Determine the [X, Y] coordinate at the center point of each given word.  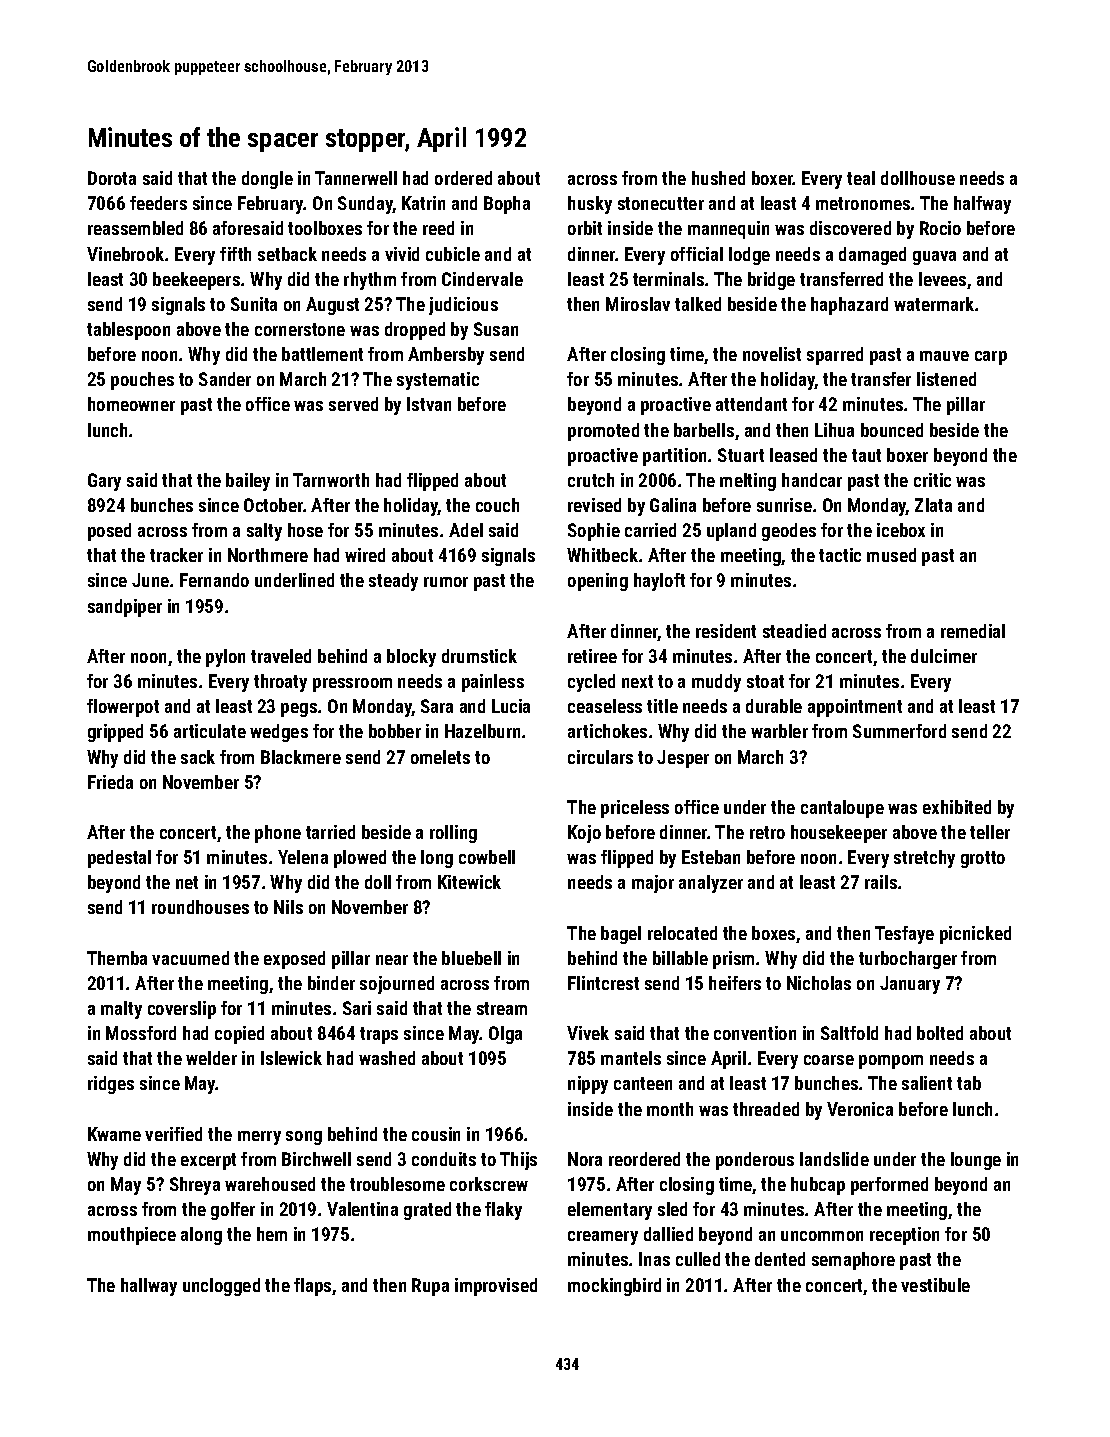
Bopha [507, 205]
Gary [104, 482]
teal [861, 178]
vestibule [935, 1285]
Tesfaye [904, 935]
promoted [603, 432]
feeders [158, 203]
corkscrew [489, 1184]
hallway [149, 1287]
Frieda [110, 782]
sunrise [784, 505]
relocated [682, 933]
